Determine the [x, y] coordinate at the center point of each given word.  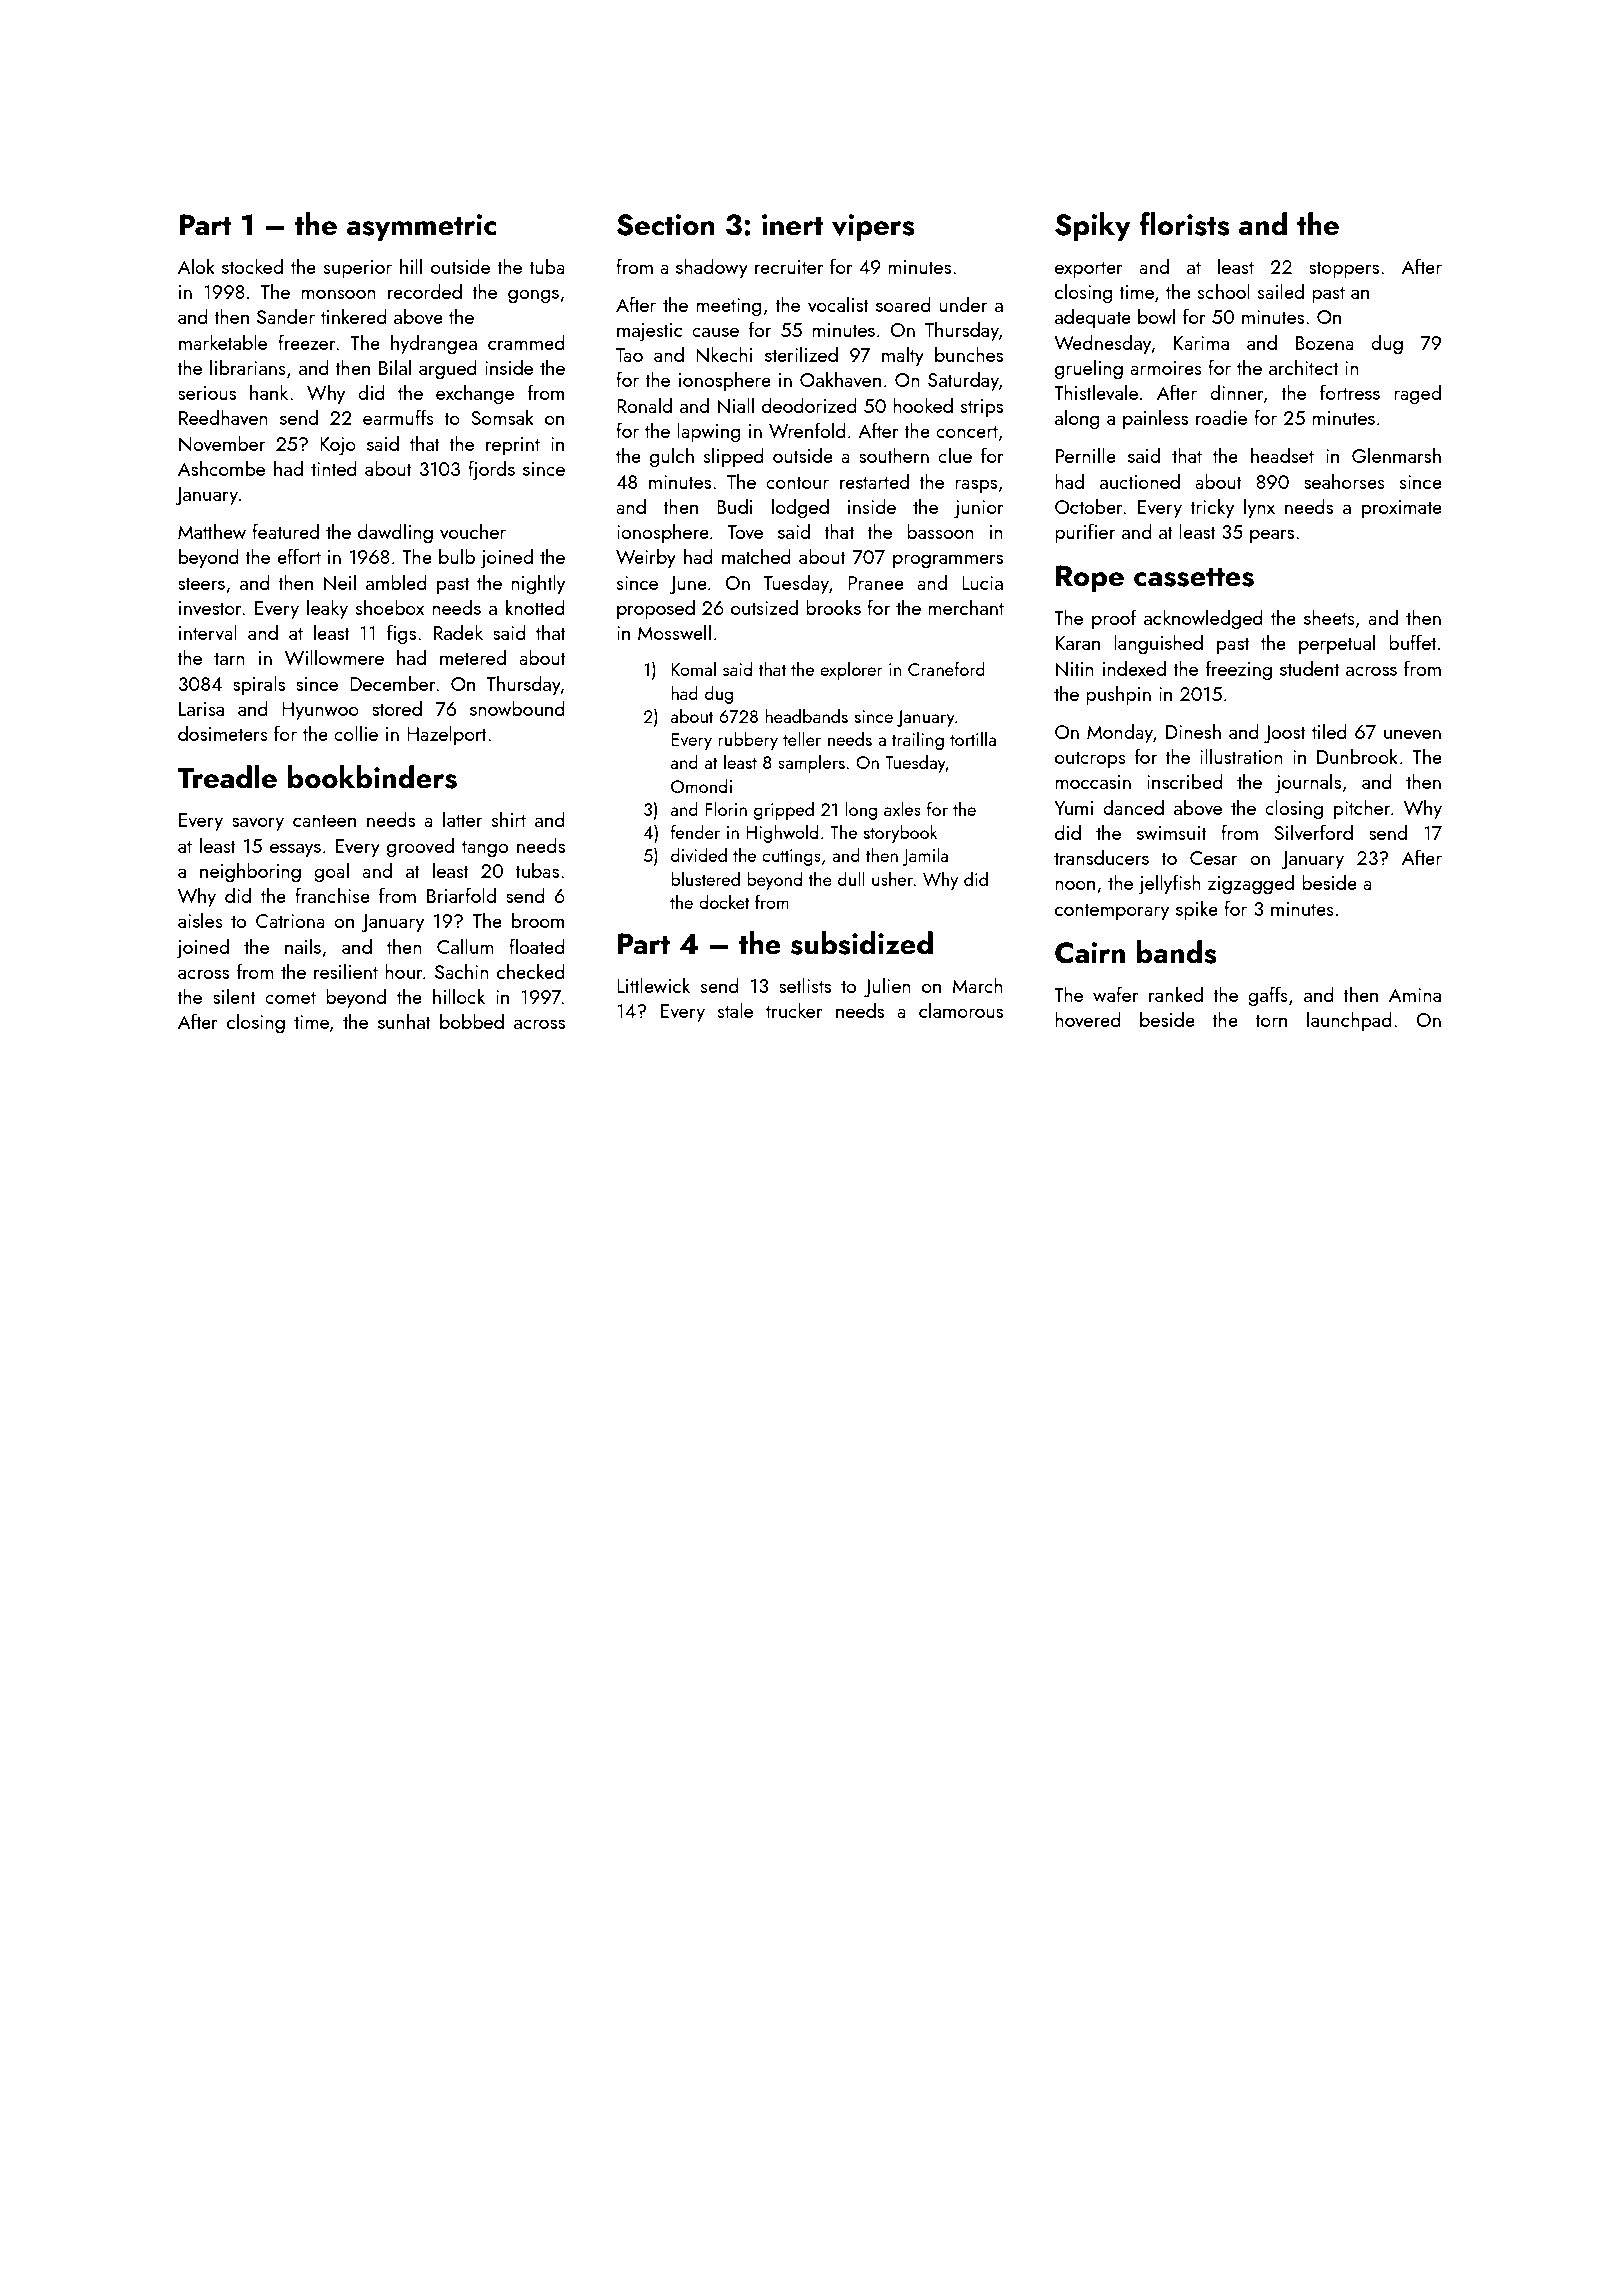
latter [462, 819]
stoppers [1344, 269]
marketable [223, 342]
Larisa [201, 709]
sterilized [801, 354]
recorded [425, 291]
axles [902, 809]
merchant [966, 607]
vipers [873, 228]
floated [537, 946]
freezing [1239, 670]
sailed [1281, 291]
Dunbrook [1357, 756]
